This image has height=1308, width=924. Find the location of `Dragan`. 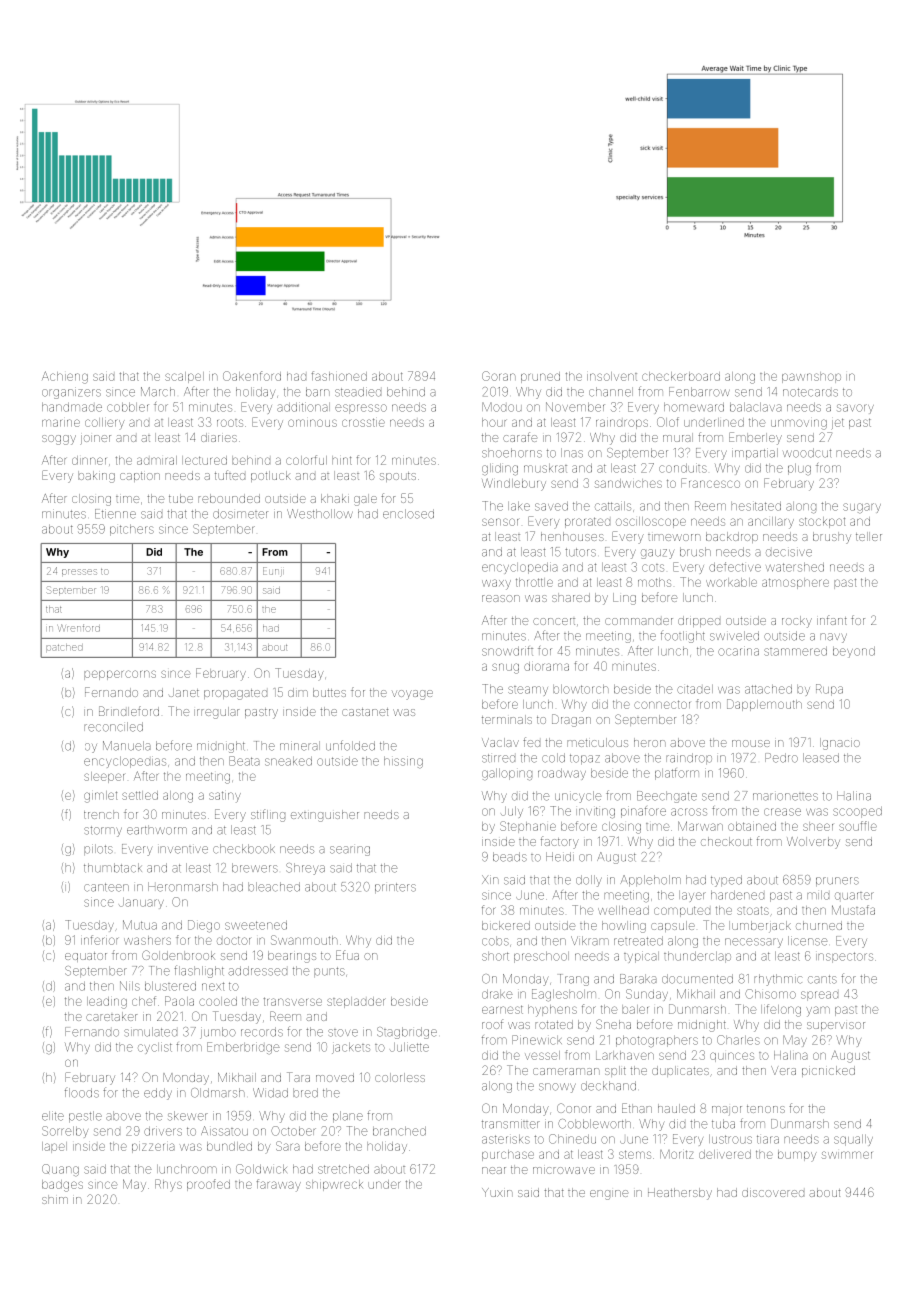

Dragan is located at coordinates (571, 720).
